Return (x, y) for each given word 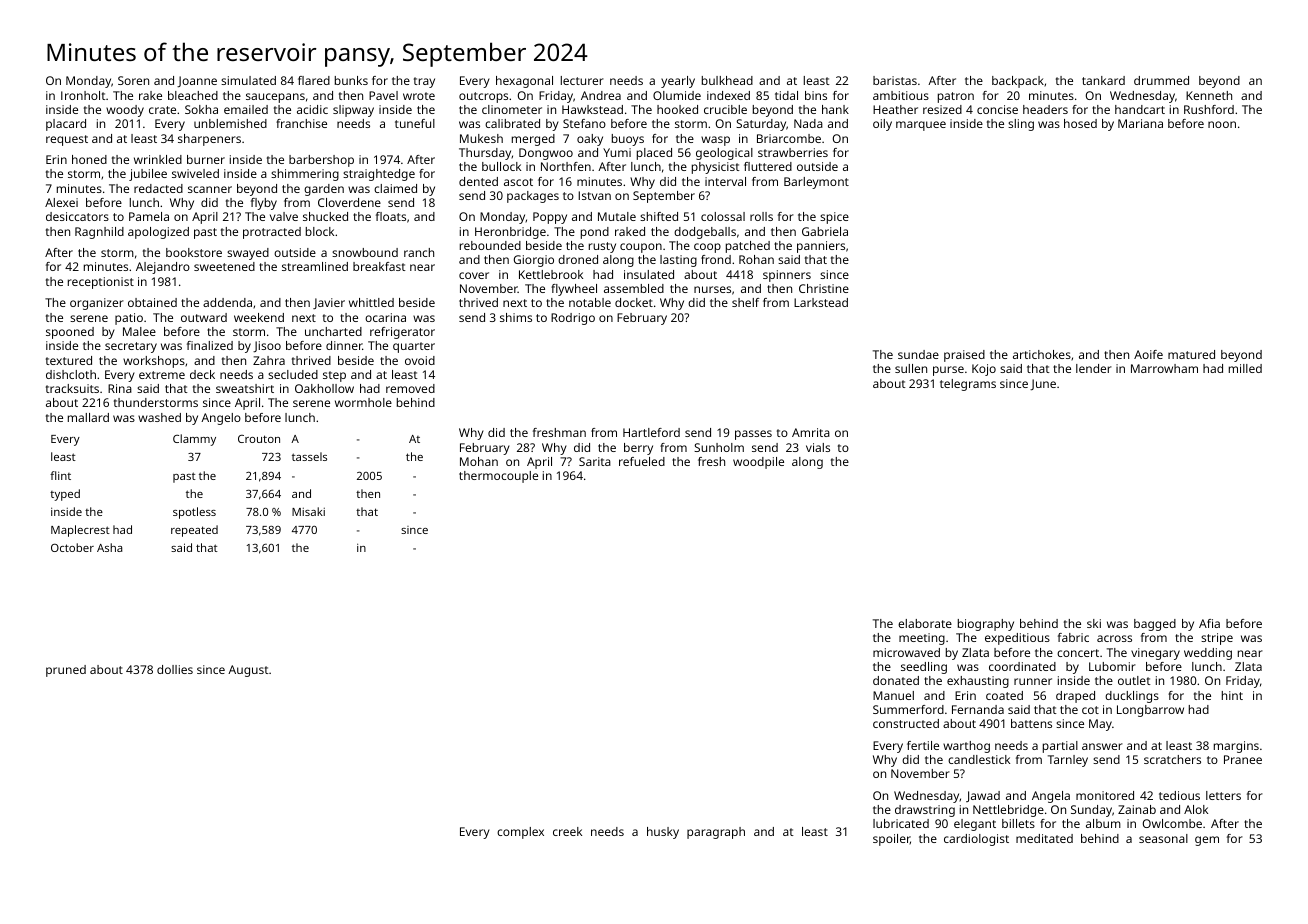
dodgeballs (705, 233)
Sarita (595, 461)
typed (65, 495)
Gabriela (825, 231)
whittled (371, 302)
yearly (678, 82)
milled (1245, 368)
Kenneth (1209, 95)
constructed (906, 723)
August (248, 671)
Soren (133, 80)
